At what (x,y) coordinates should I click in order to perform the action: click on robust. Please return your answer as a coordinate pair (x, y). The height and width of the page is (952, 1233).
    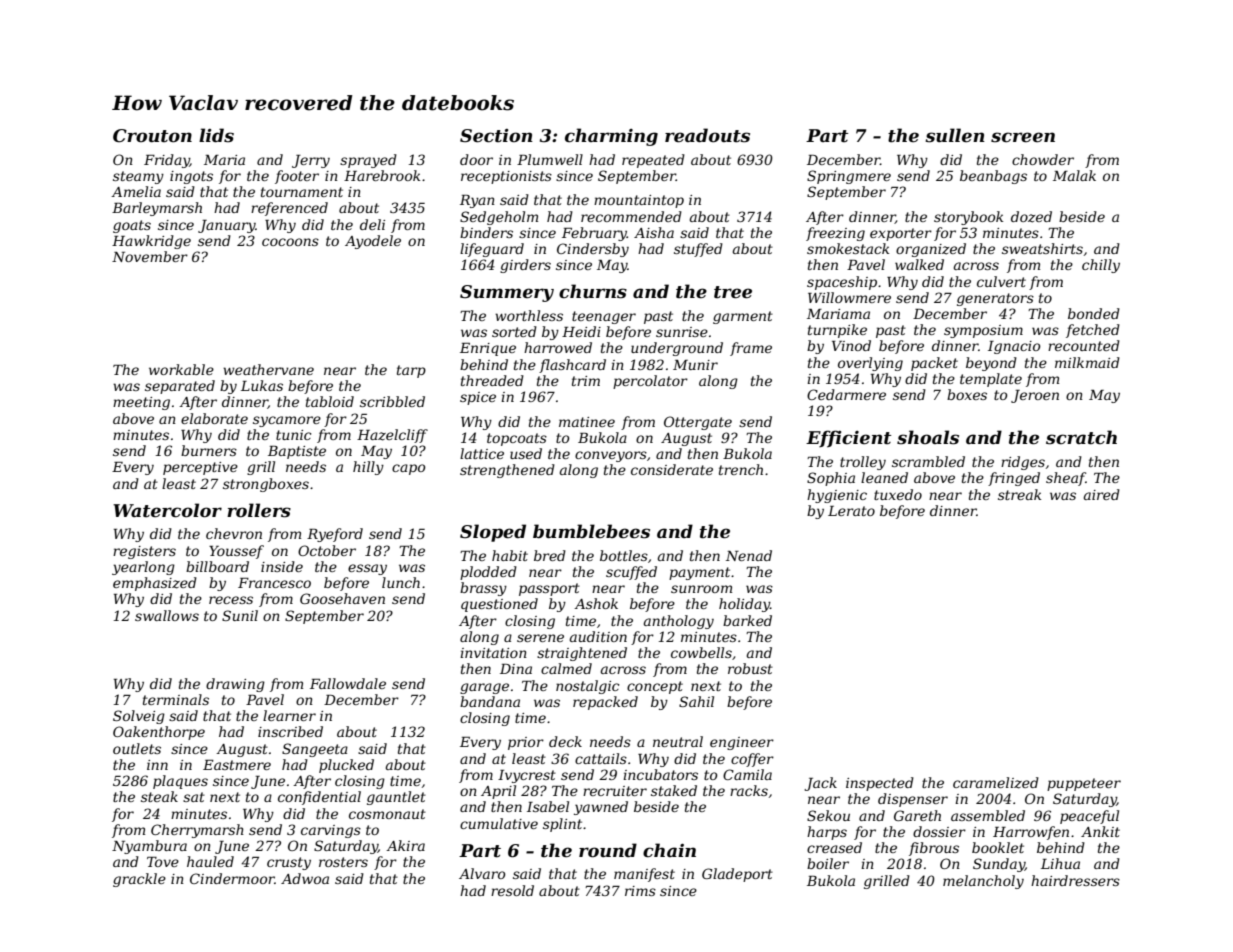
    Looking at the image, I should click on (750, 668).
